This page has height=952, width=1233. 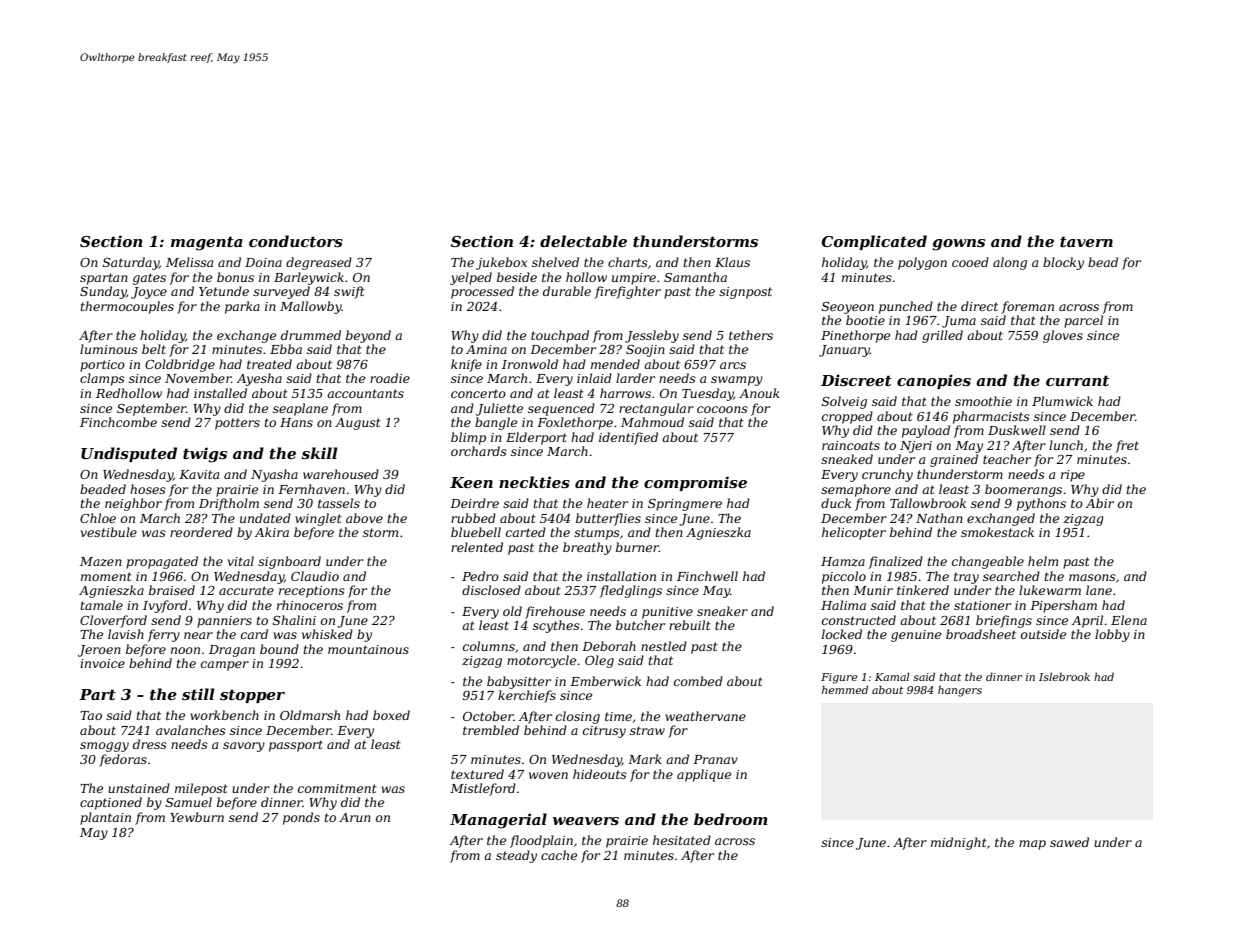 What do you see at coordinates (1063, 336) in the page?
I see `gloves` at bounding box center [1063, 336].
